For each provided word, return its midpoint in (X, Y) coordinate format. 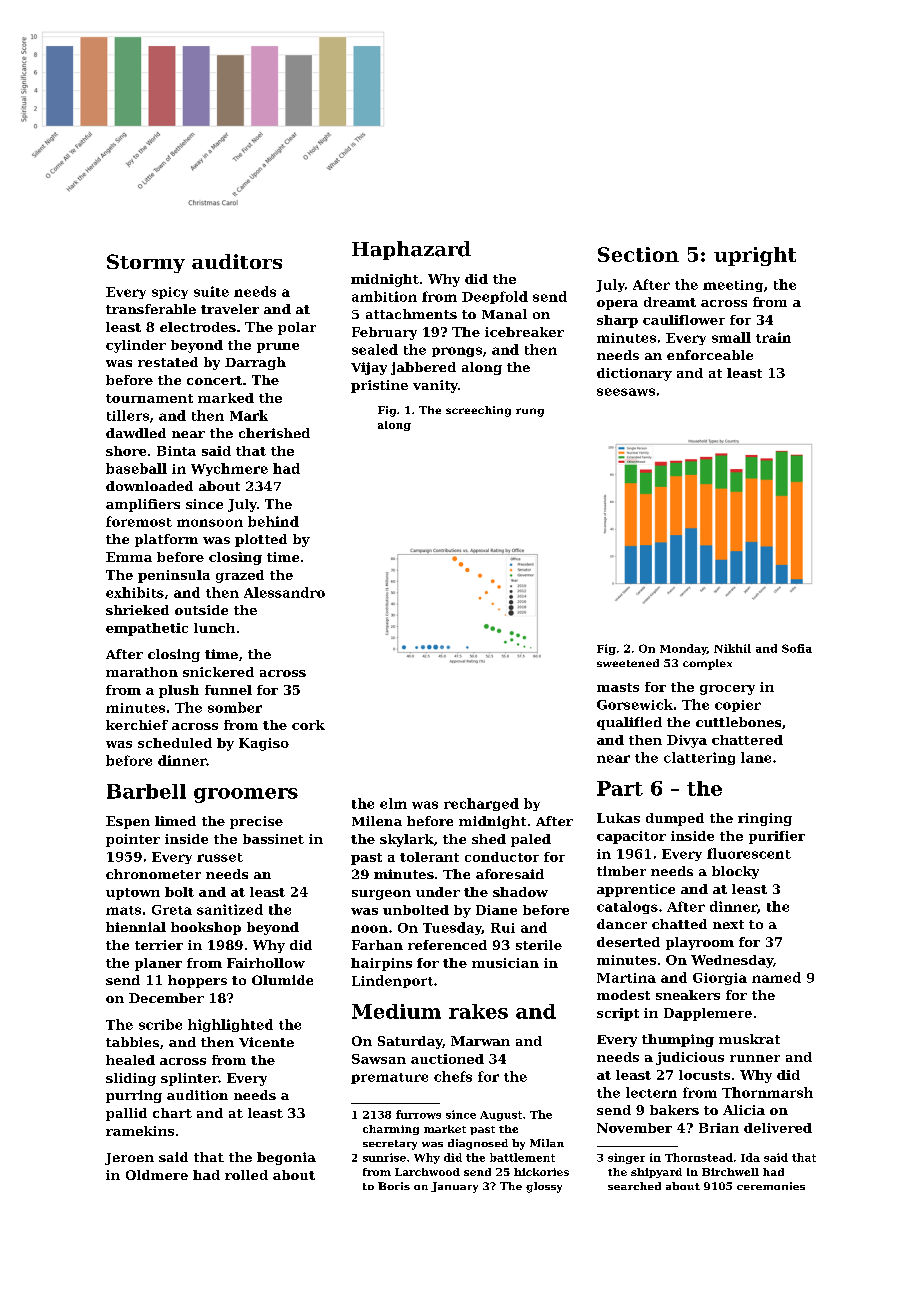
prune (278, 348)
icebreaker (524, 332)
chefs (453, 1076)
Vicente (266, 1042)
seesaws (626, 392)
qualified (629, 723)
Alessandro (284, 592)
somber (235, 707)
